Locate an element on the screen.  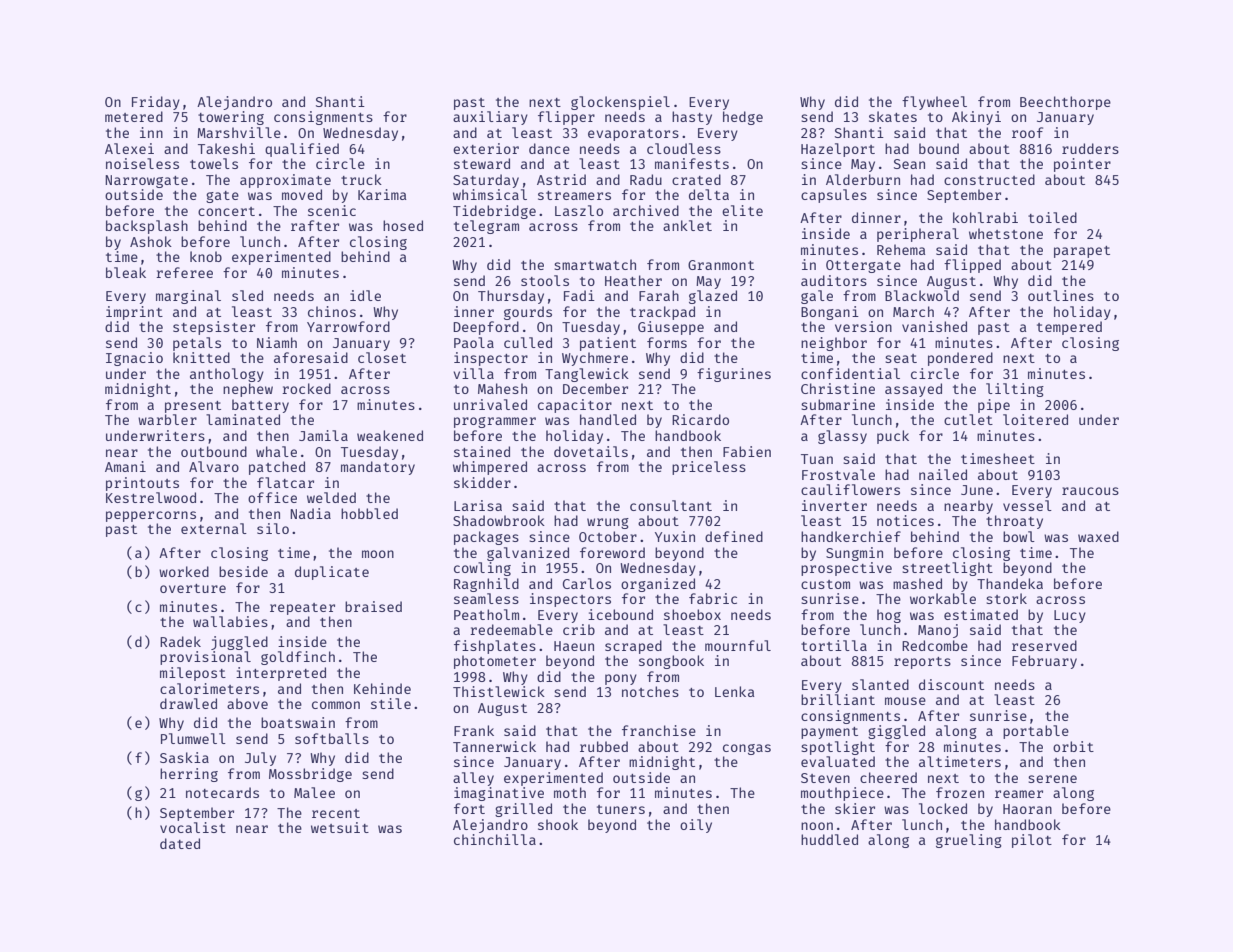
dated is located at coordinates (180, 843).
